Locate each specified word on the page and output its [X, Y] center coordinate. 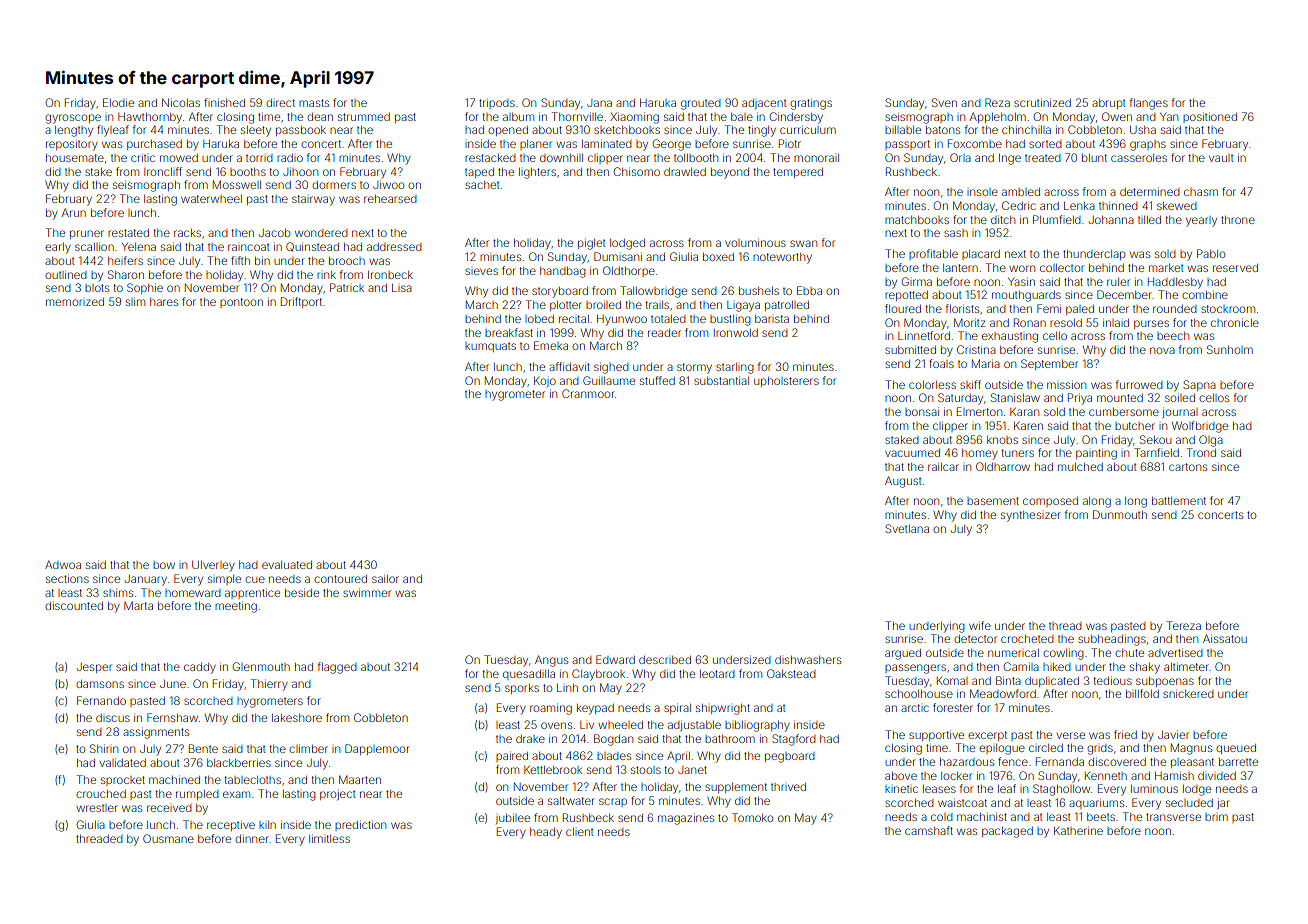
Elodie [118, 102]
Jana [599, 103]
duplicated [1052, 682]
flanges [1149, 104]
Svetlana [907, 528]
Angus [551, 661]
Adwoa [63, 564]
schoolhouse [919, 694]
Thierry [269, 685]
